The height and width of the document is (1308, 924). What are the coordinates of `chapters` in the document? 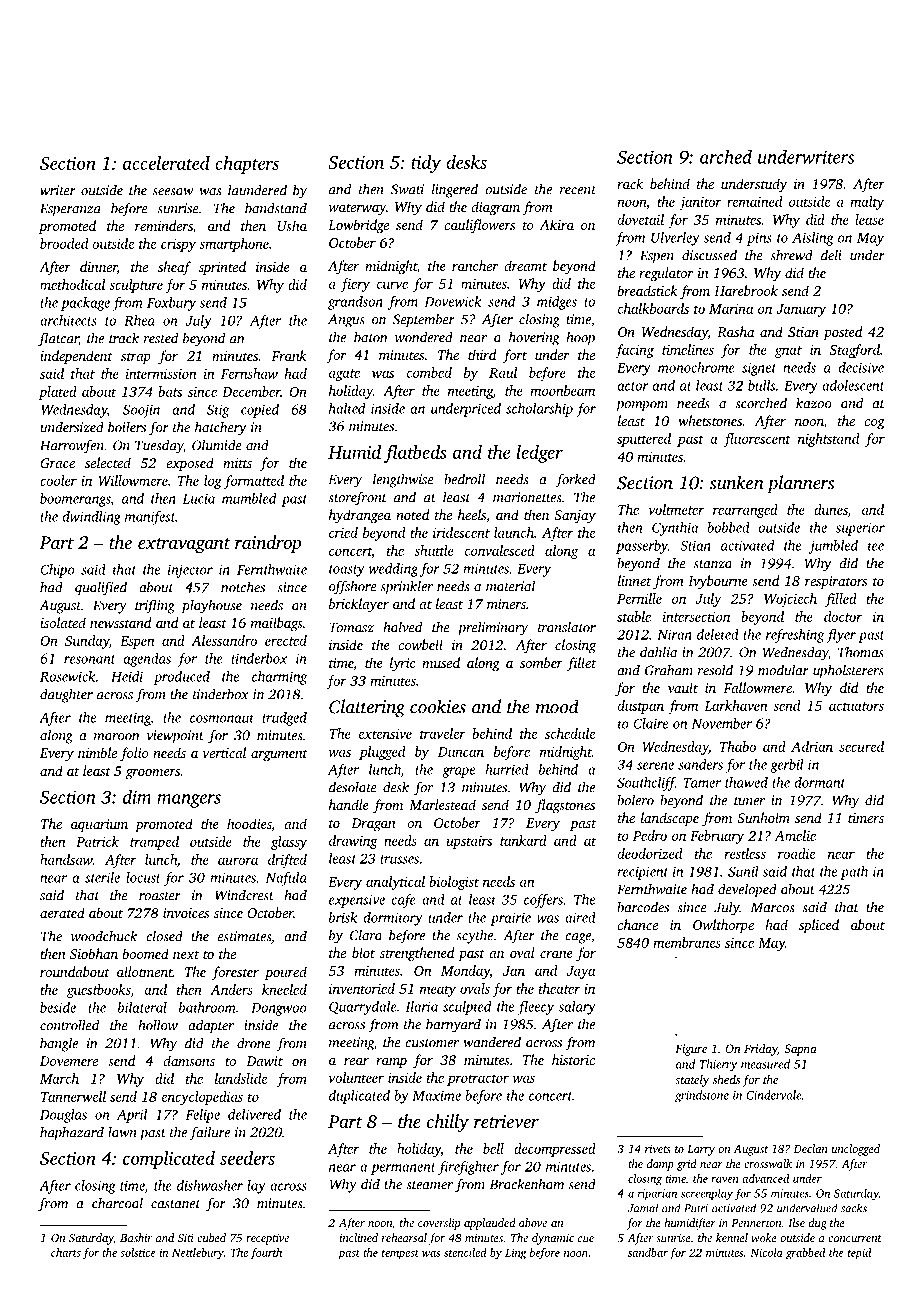 It's located at (247, 165).
